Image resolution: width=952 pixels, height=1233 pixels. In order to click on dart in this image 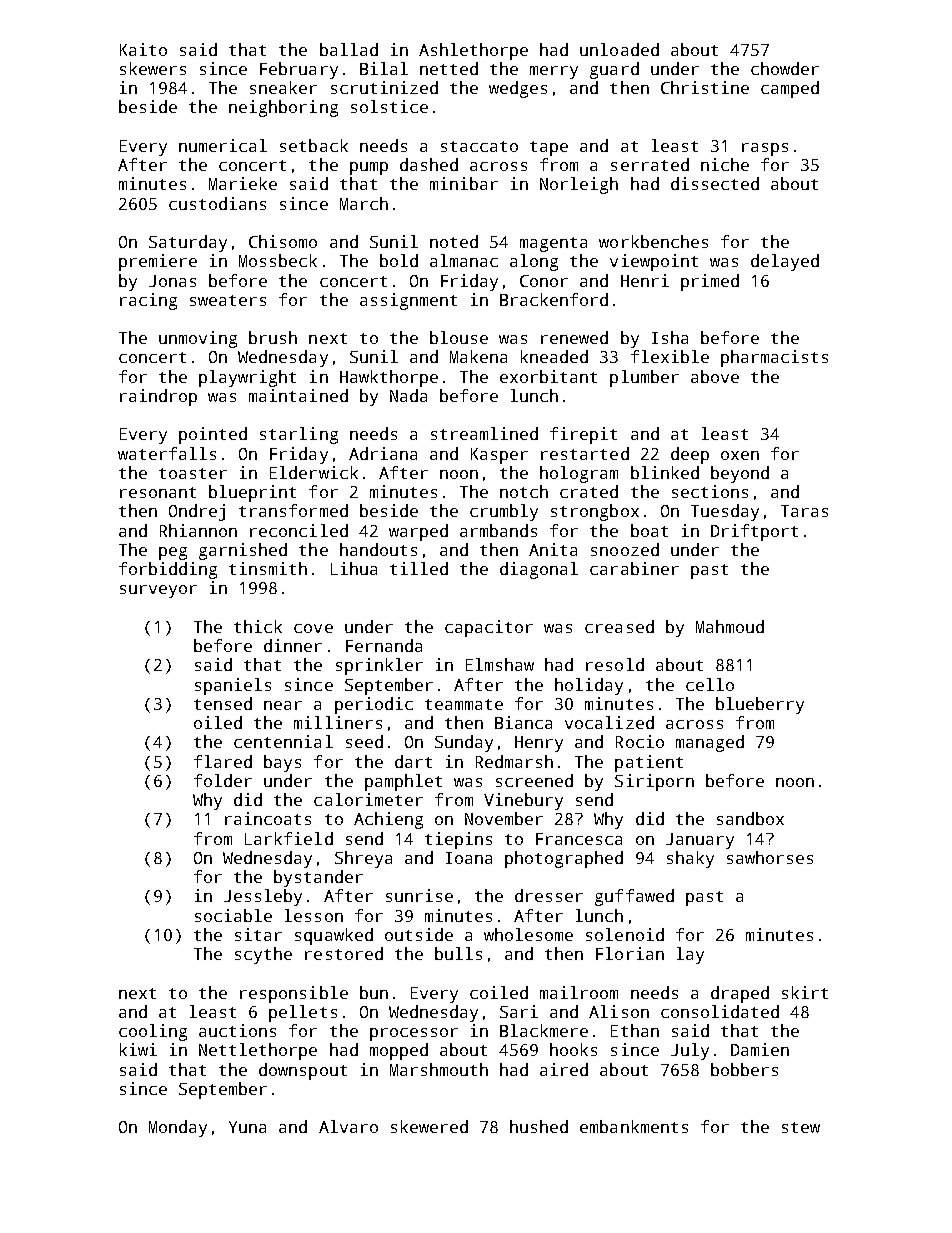, I will do `click(413, 761)`.
